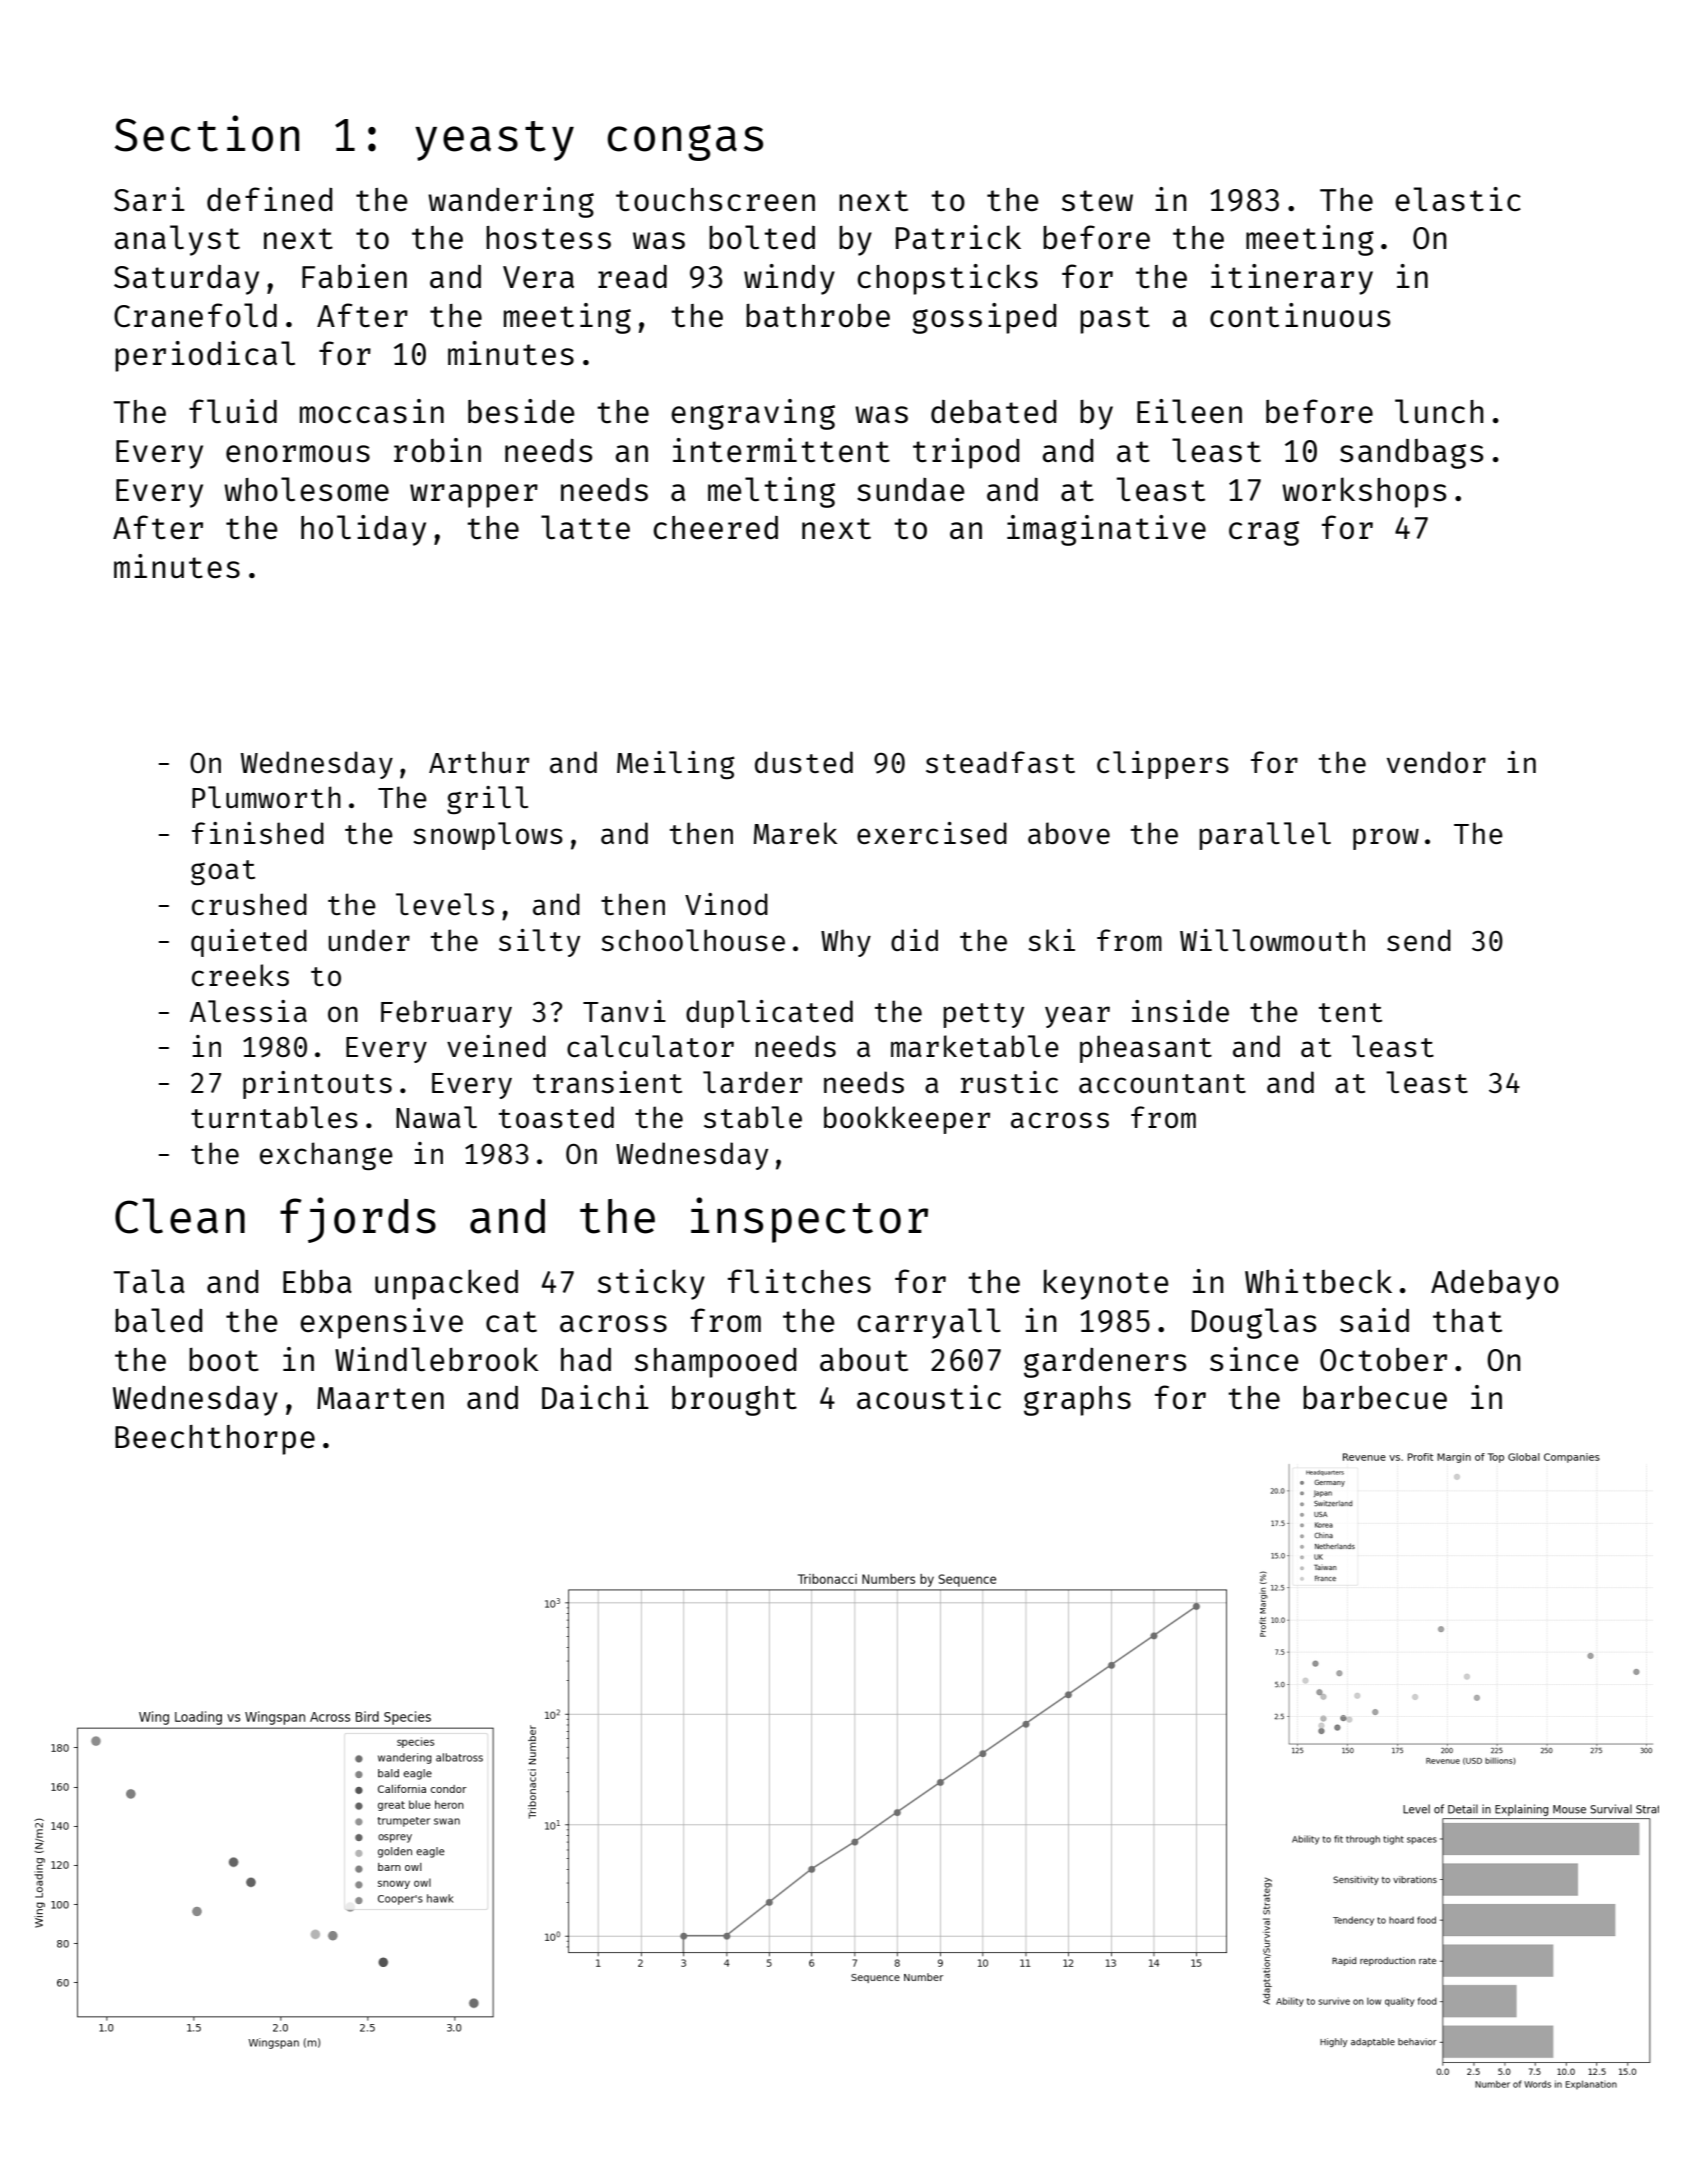  What do you see at coordinates (207, 133) in the page?
I see `Section` at bounding box center [207, 133].
